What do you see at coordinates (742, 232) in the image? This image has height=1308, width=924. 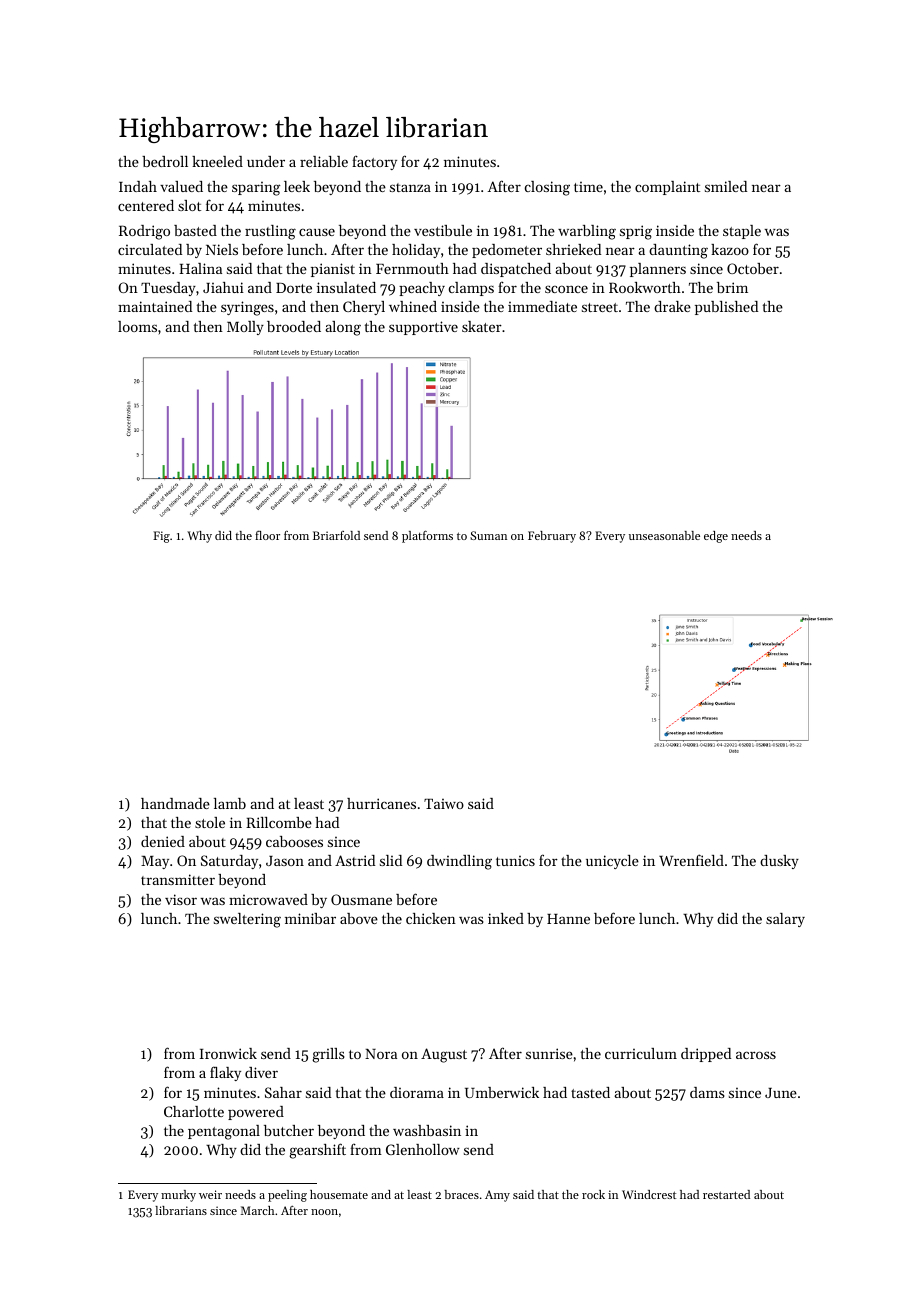 I see `staple` at bounding box center [742, 232].
